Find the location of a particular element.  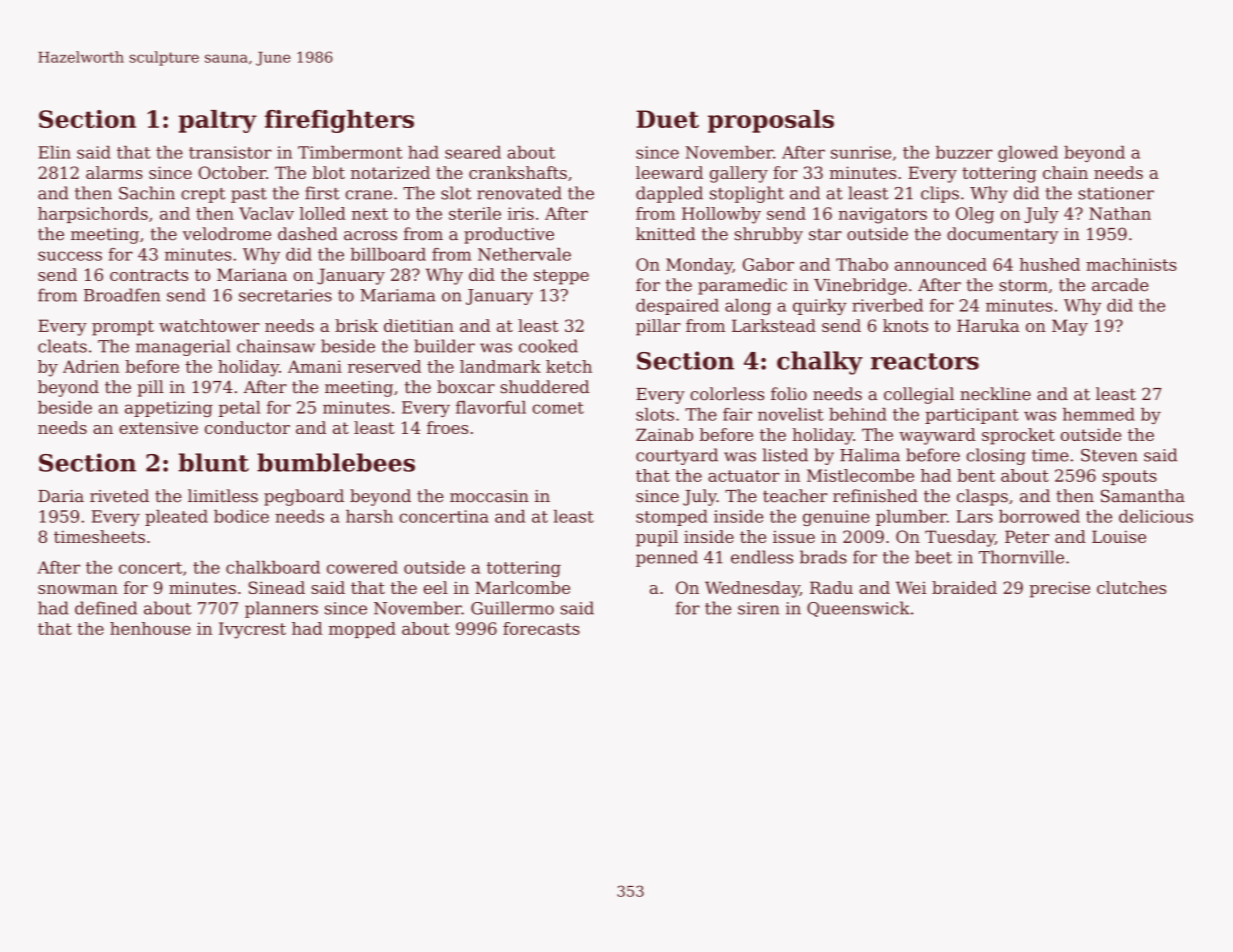

Daria is located at coordinates (61, 496).
